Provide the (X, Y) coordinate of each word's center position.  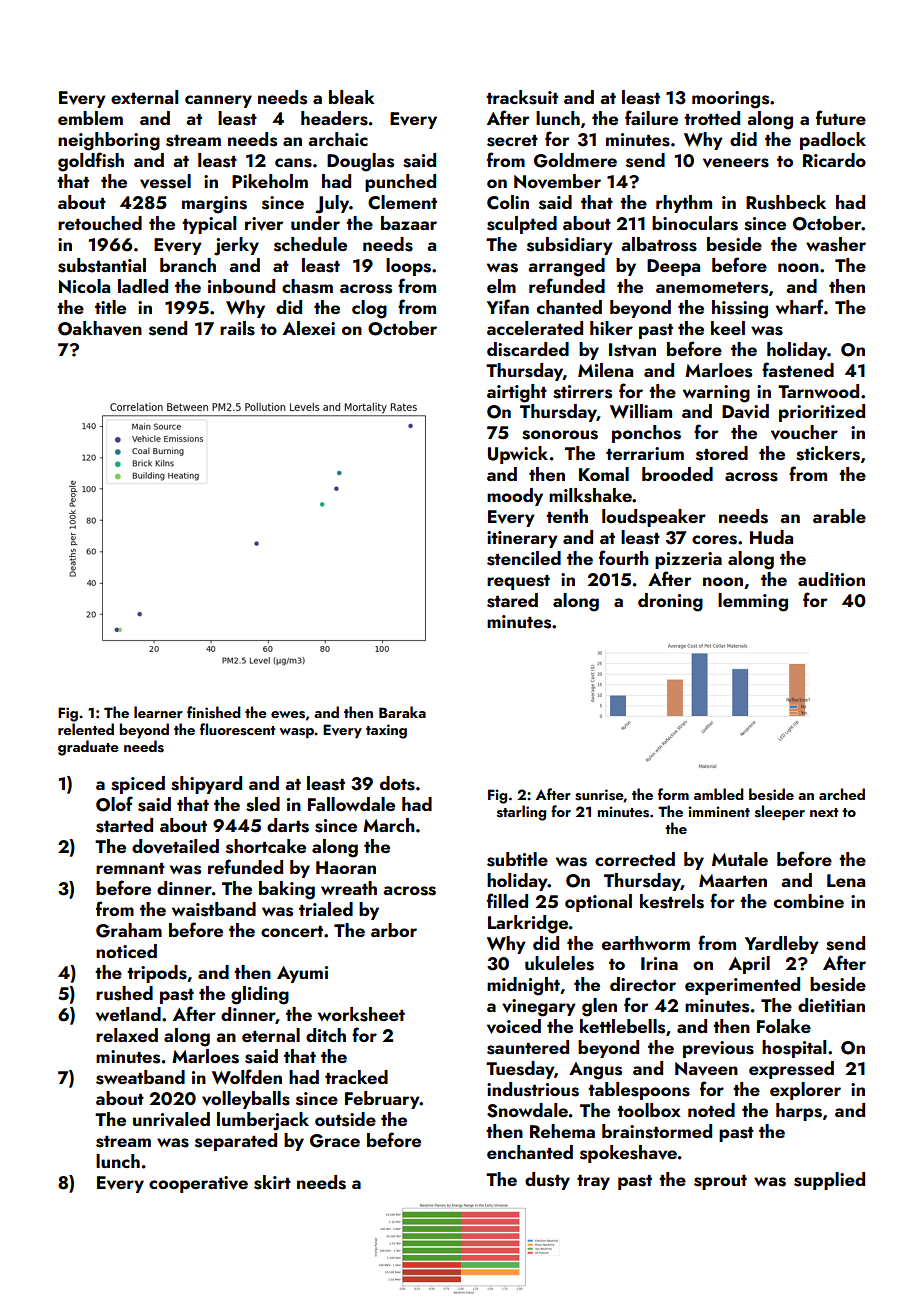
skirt (272, 1182)
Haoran (346, 867)
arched (842, 794)
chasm (307, 286)
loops (408, 267)
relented (86, 729)
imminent (719, 811)
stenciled (524, 558)
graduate (88, 748)
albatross (659, 244)
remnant (130, 868)
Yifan (508, 306)
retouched (100, 223)
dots (397, 783)
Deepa (673, 267)
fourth (624, 557)
